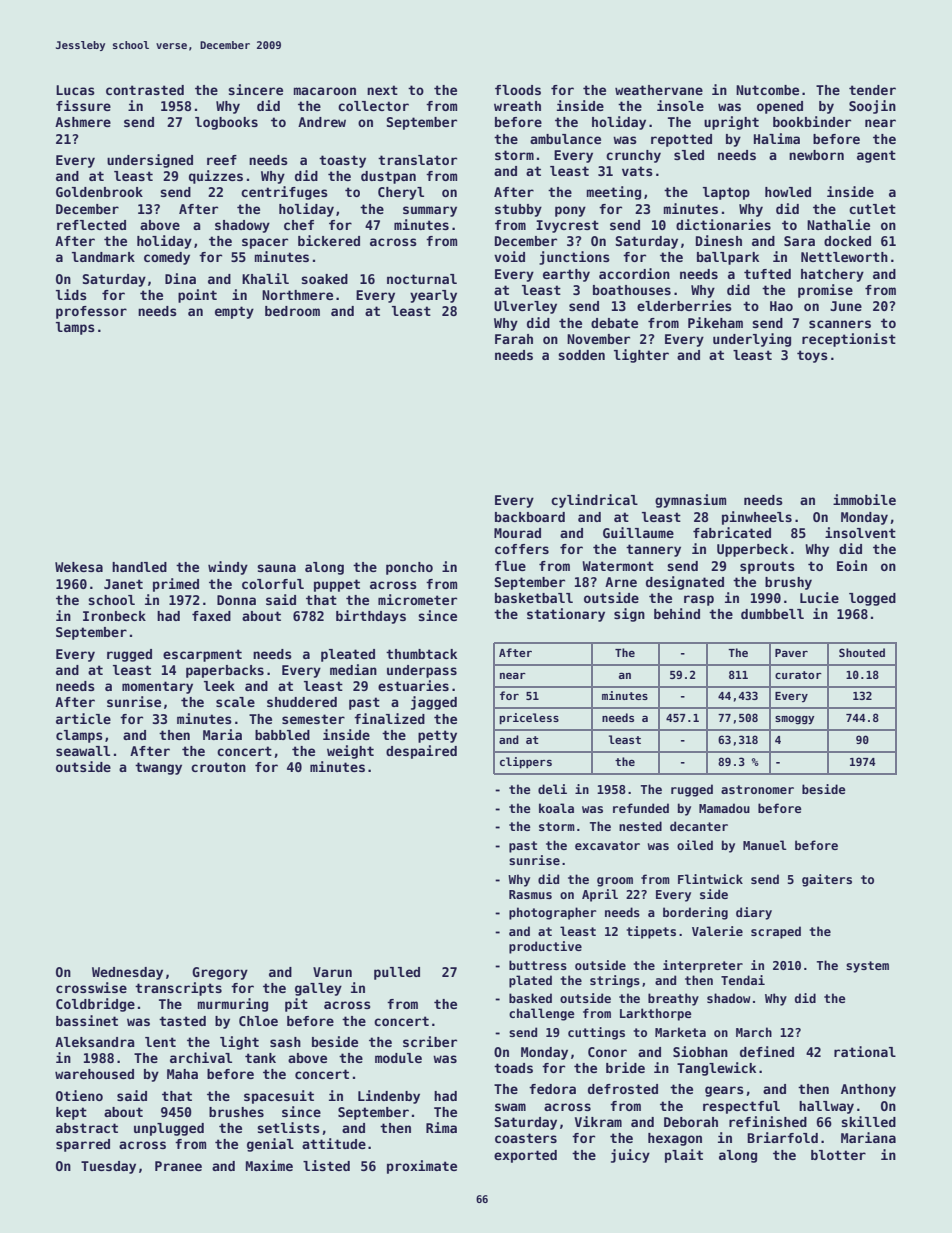  What do you see at coordinates (226, 123) in the screenshot?
I see `logbooks` at bounding box center [226, 123].
